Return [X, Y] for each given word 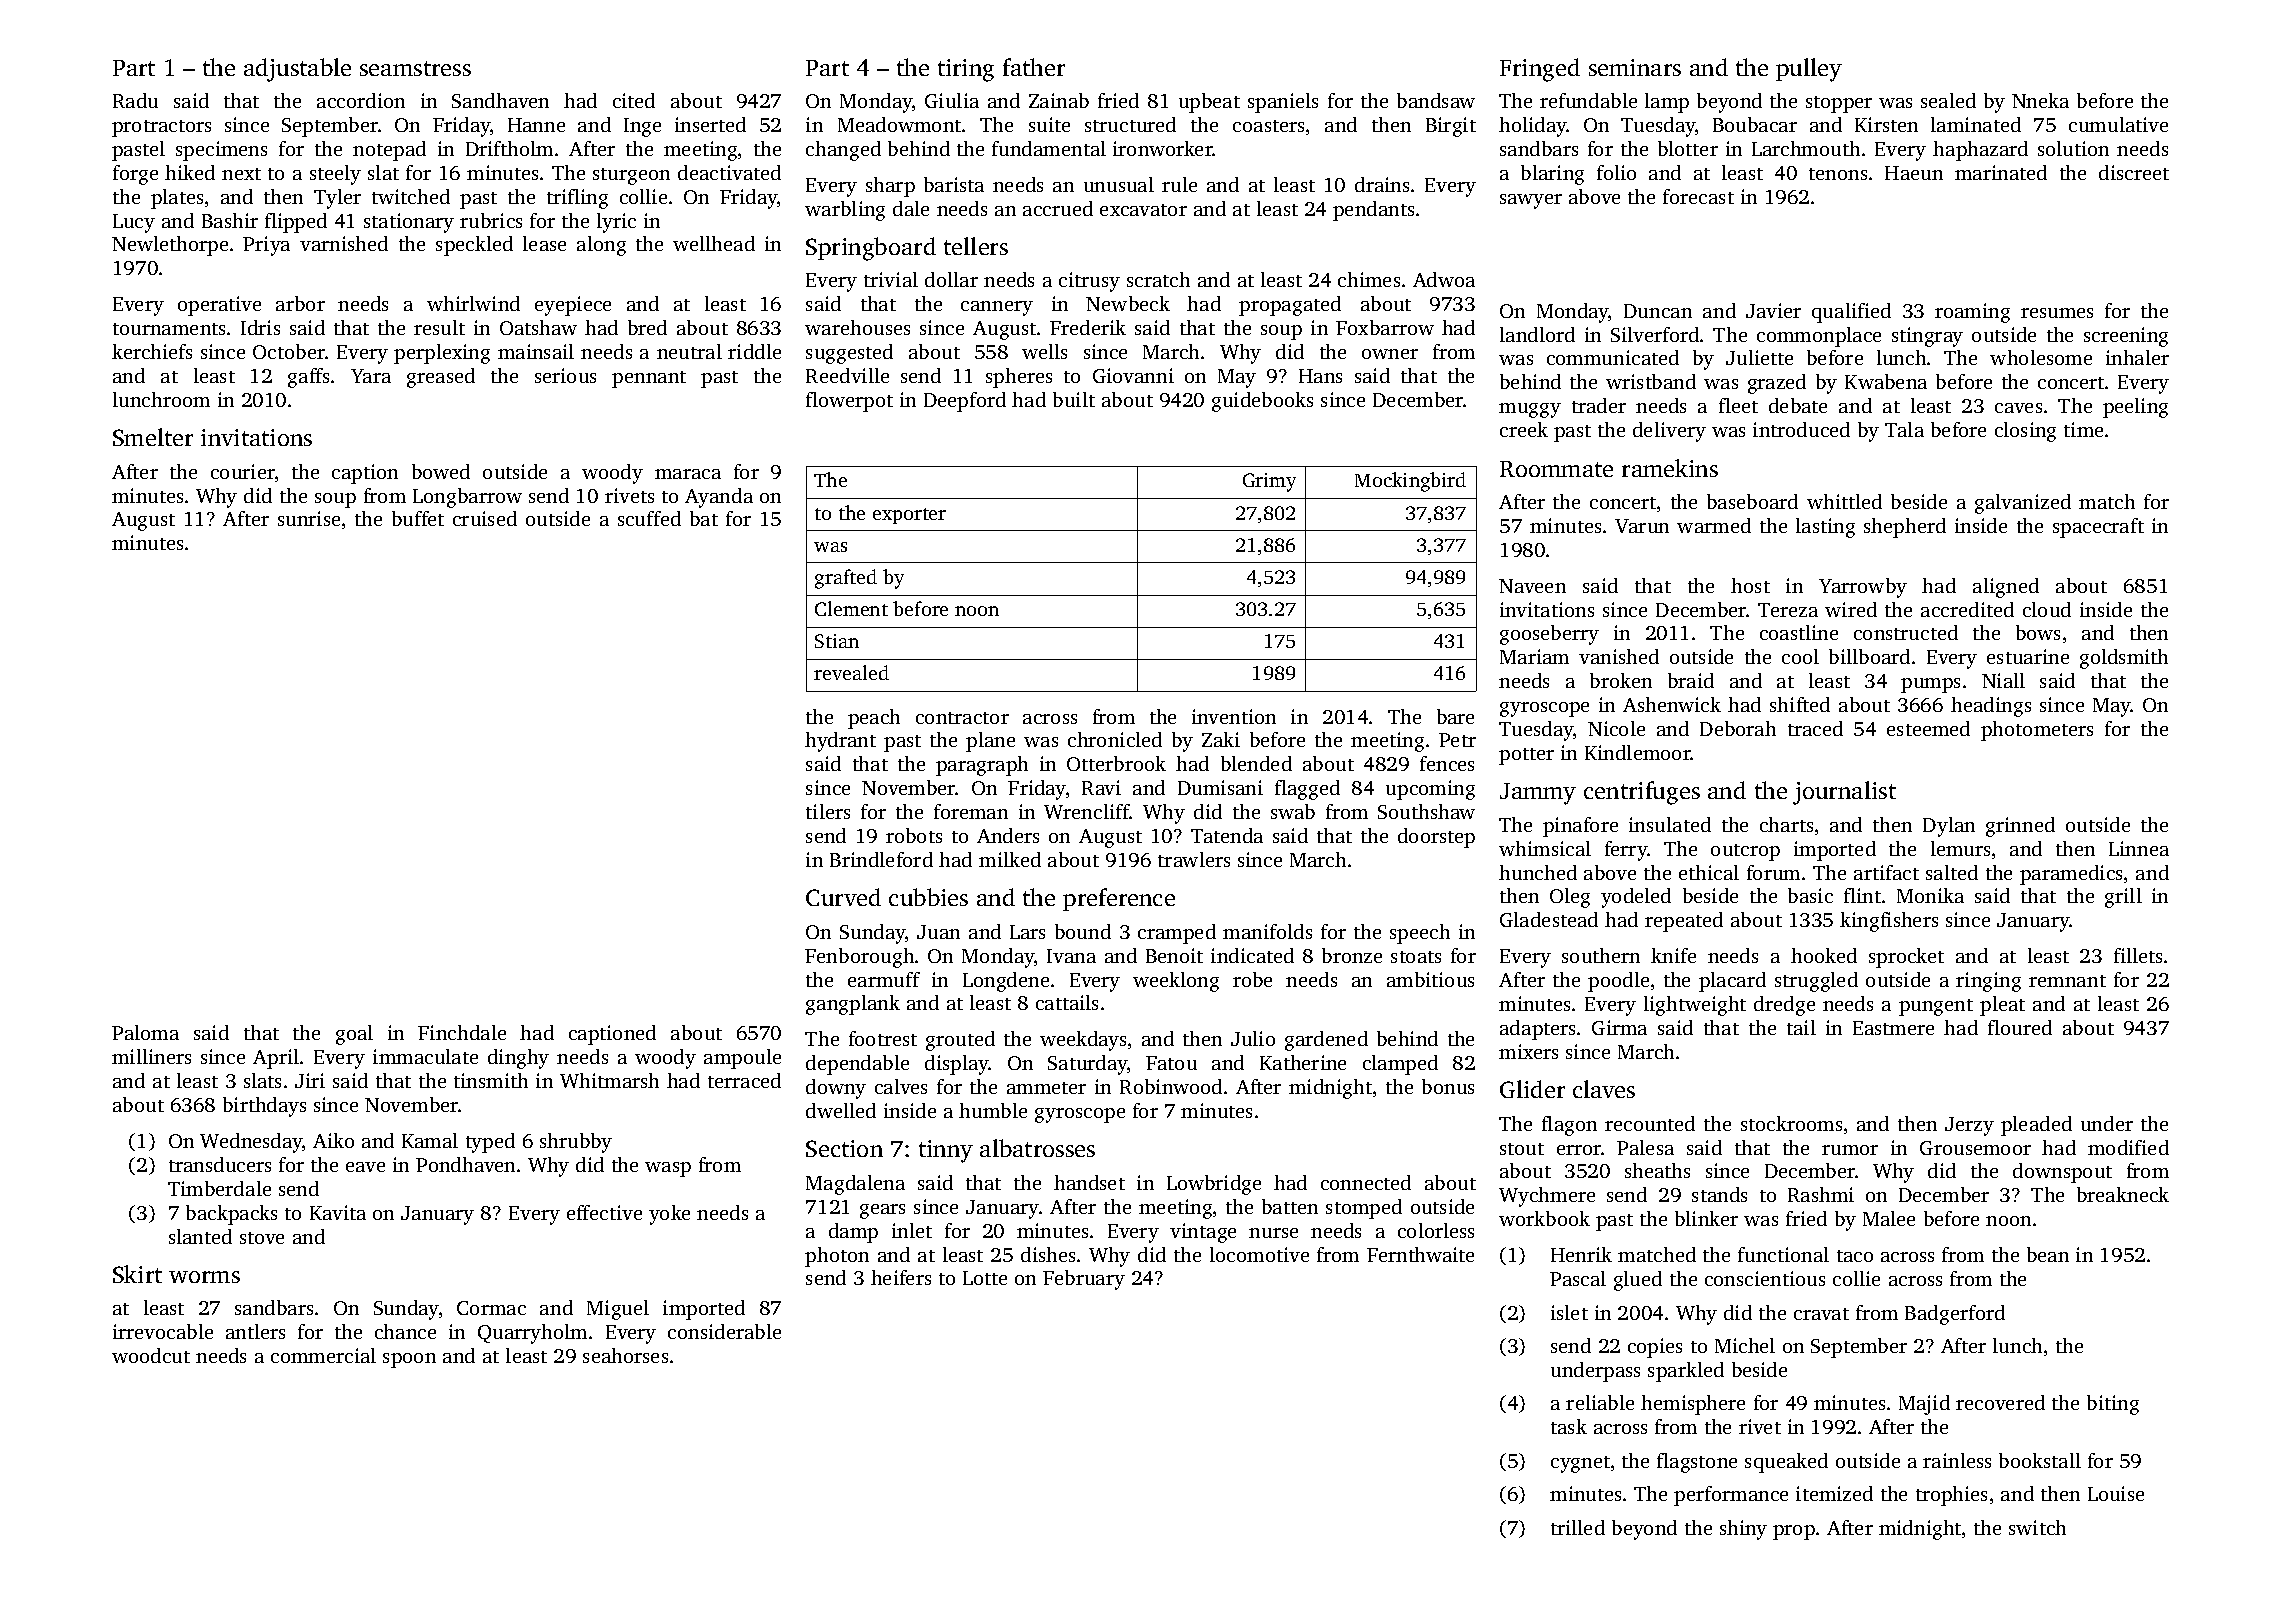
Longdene [1006, 982]
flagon [1569, 1126]
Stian [837, 641]
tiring [966, 70]
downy [836, 1089]
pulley [1809, 70]
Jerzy [1969, 1126]
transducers [220, 1164]
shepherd [1905, 528]
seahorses [625, 1355]
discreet [2134, 172]
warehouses [857, 327]
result [439, 327]
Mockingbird [1410, 482]
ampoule [742, 1059]
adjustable [297, 70]
